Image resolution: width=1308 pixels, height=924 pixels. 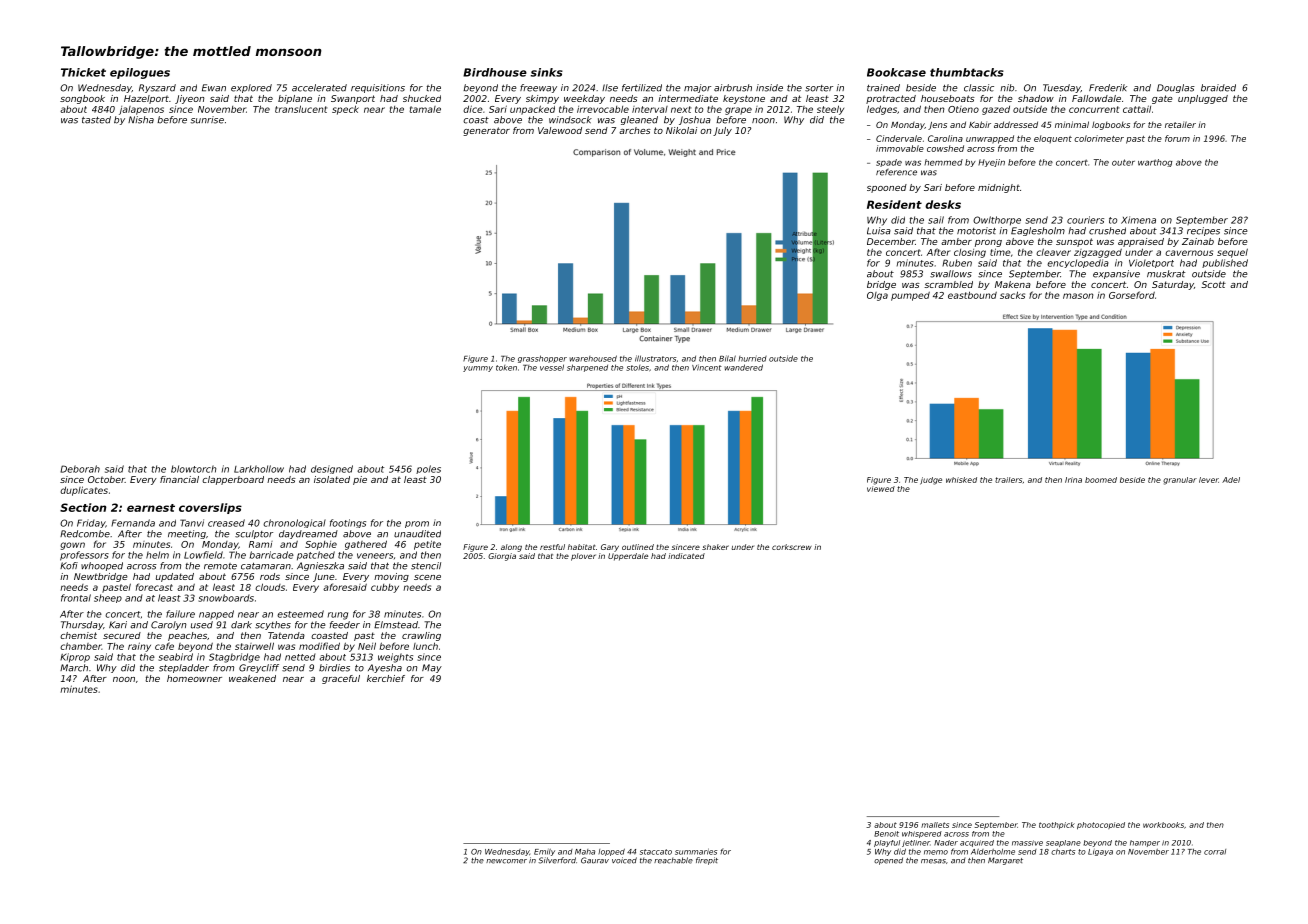 I want to click on shaker, so click(x=715, y=547).
